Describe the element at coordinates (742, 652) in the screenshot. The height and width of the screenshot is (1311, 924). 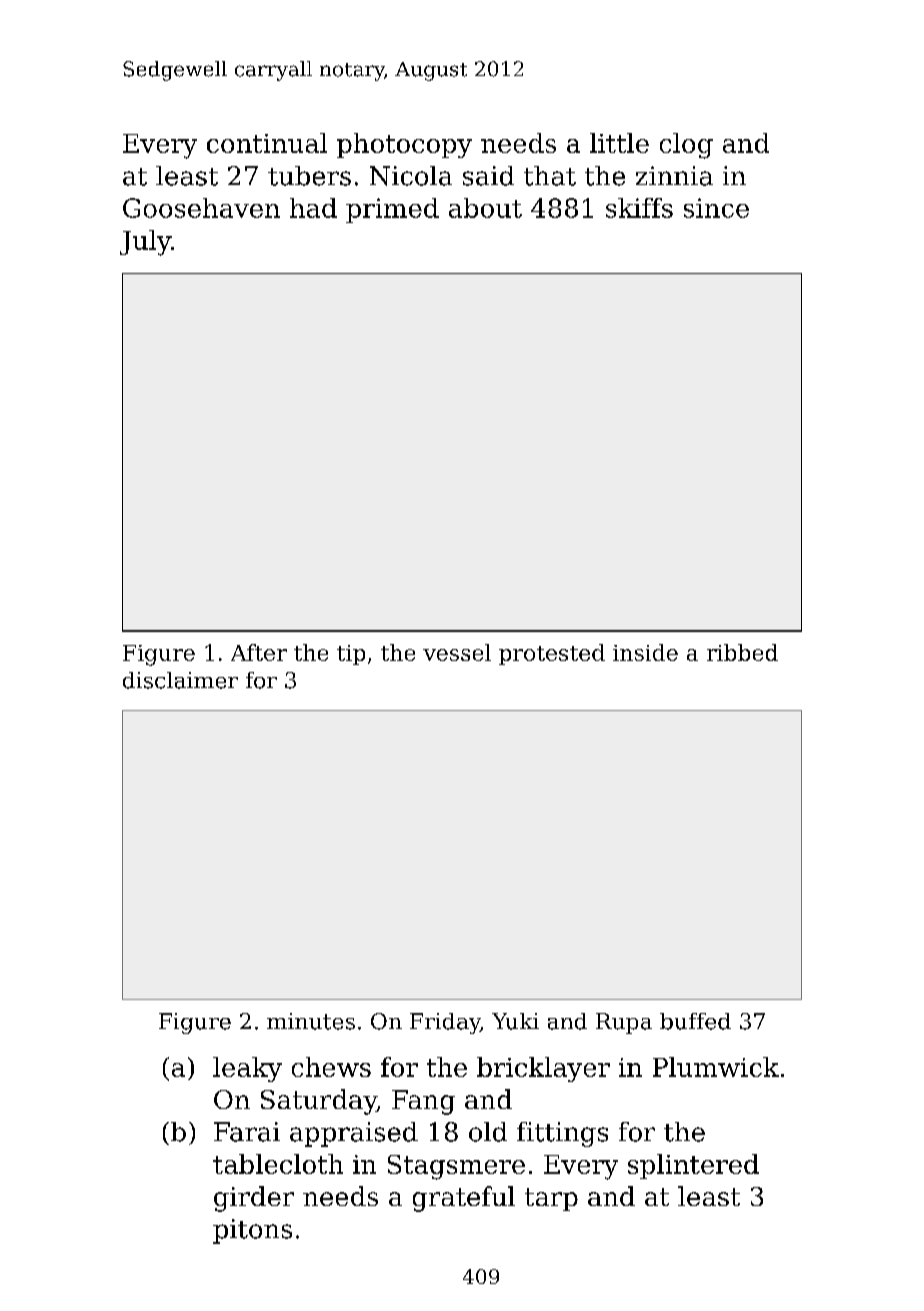
I see `ribbed` at that location.
